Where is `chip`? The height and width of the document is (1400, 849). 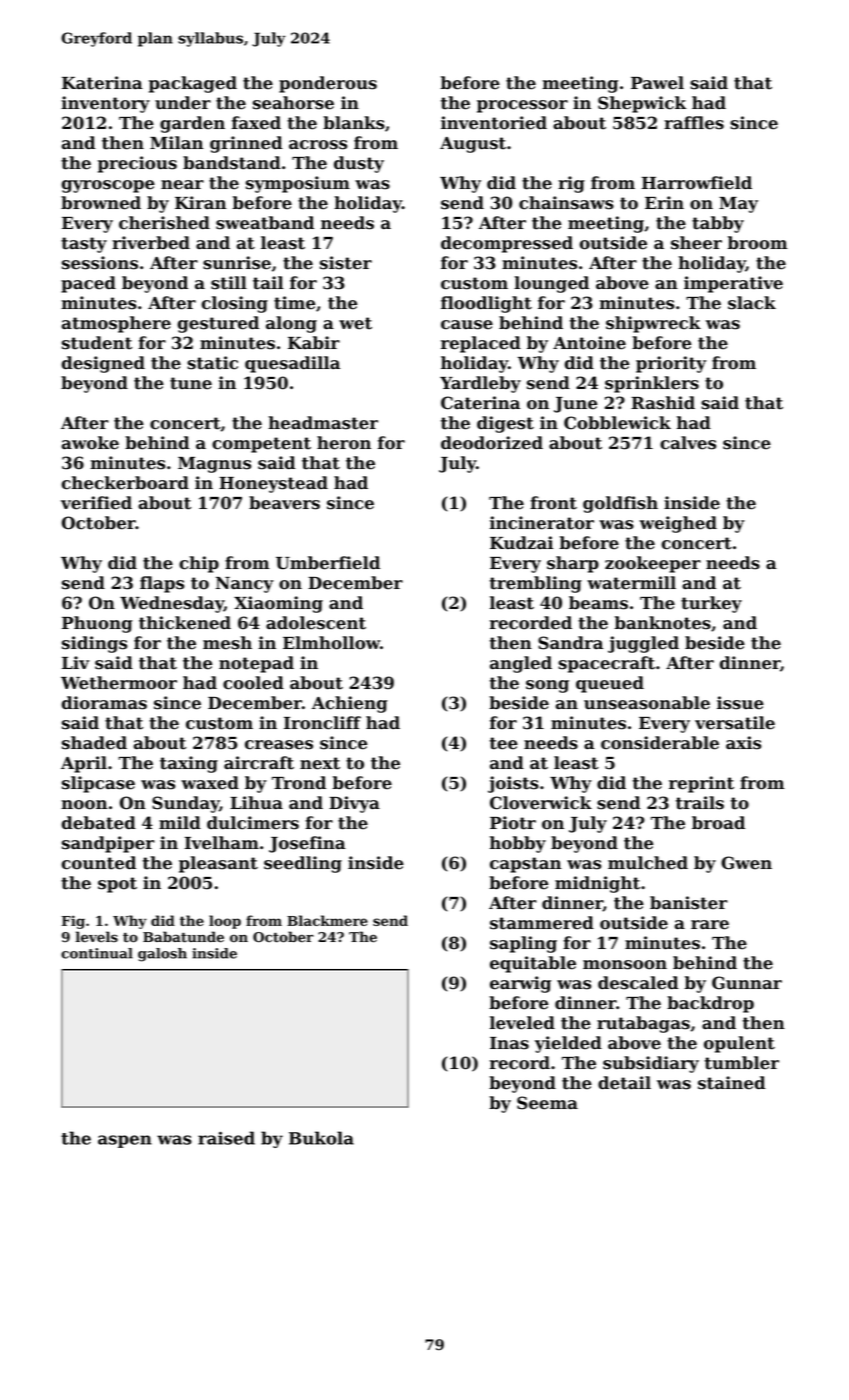 chip is located at coordinates (199, 564).
